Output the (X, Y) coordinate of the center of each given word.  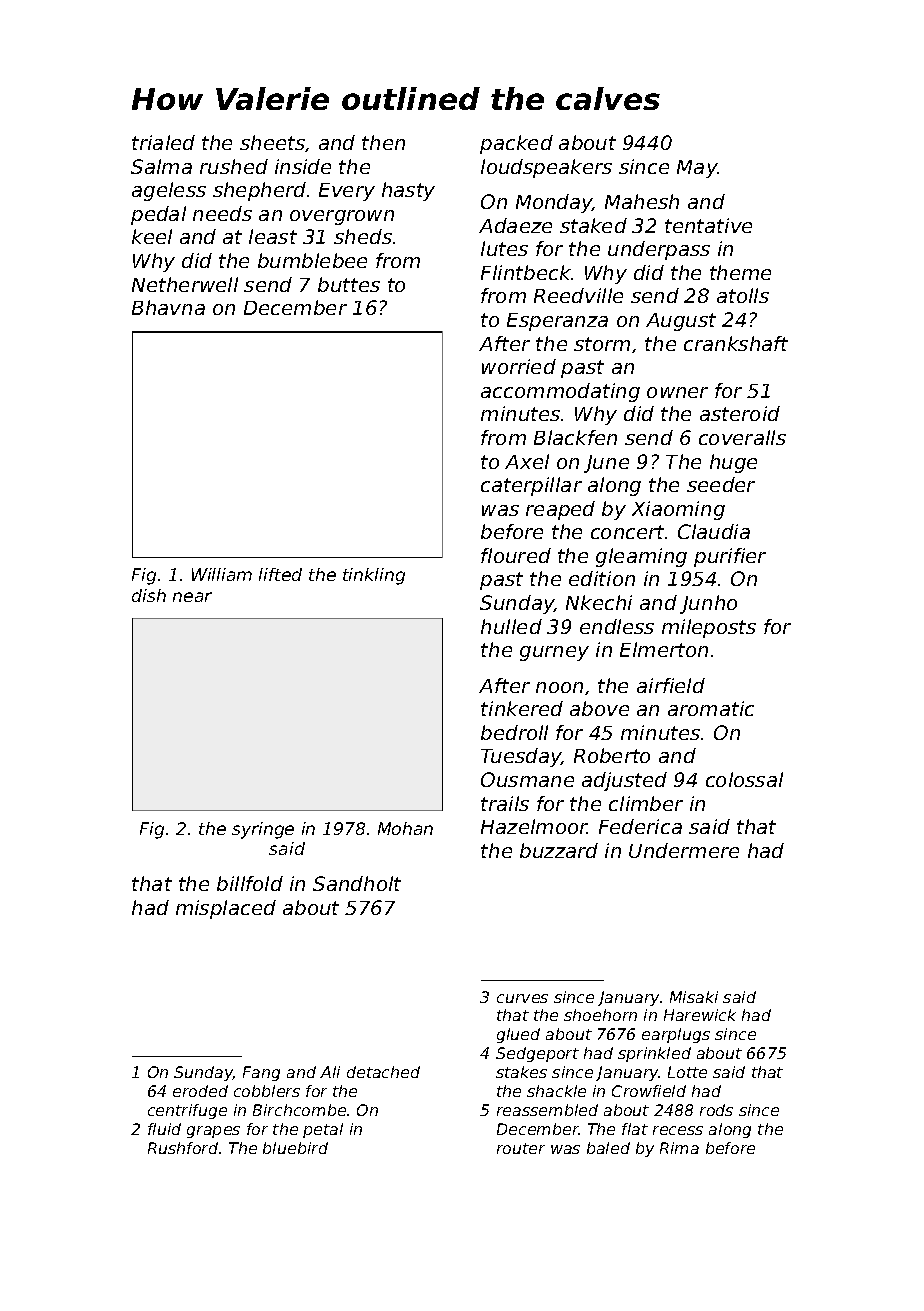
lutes (504, 248)
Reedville (578, 295)
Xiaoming (678, 510)
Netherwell (185, 284)
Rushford (183, 1148)
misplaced (226, 909)
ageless (169, 191)
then (383, 142)
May (697, 169)
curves (522, 998)
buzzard (559, 850)
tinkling (374, 576)
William (222, 574)
